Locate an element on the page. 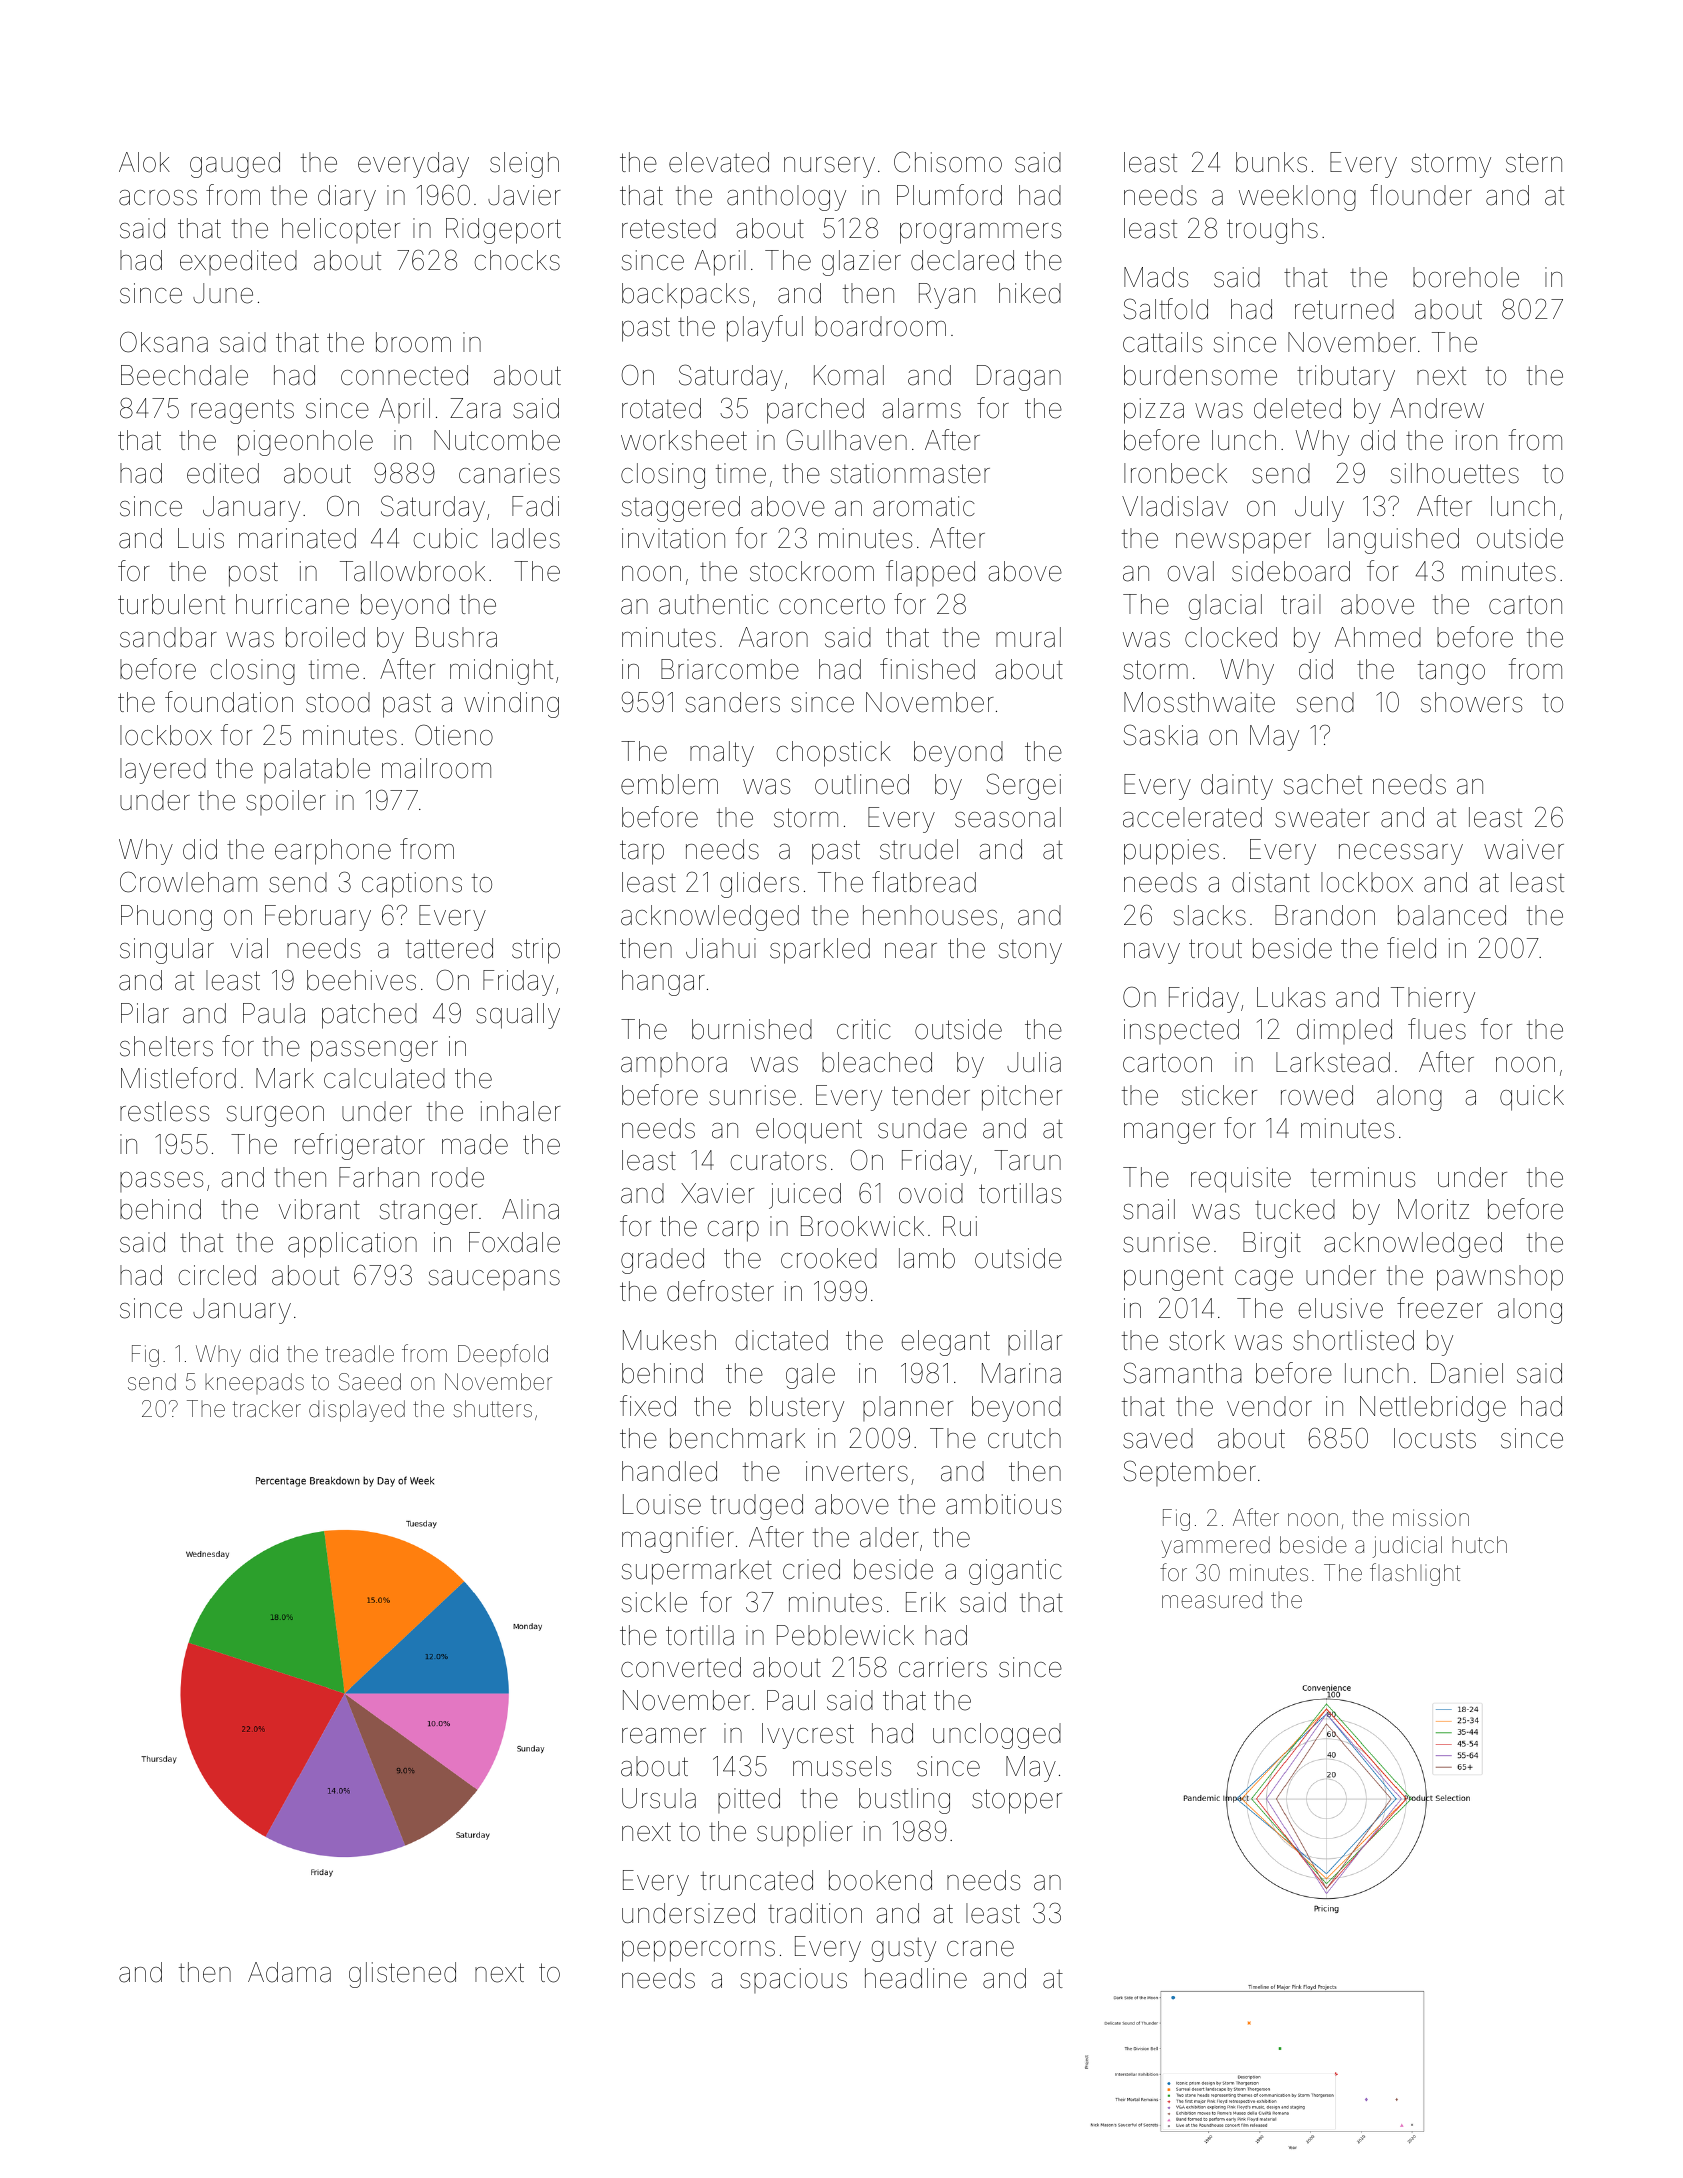 Image resolution: width=1683 pixels, height=2178 pixels. Andrew is located at coordinates (1437, 408).
